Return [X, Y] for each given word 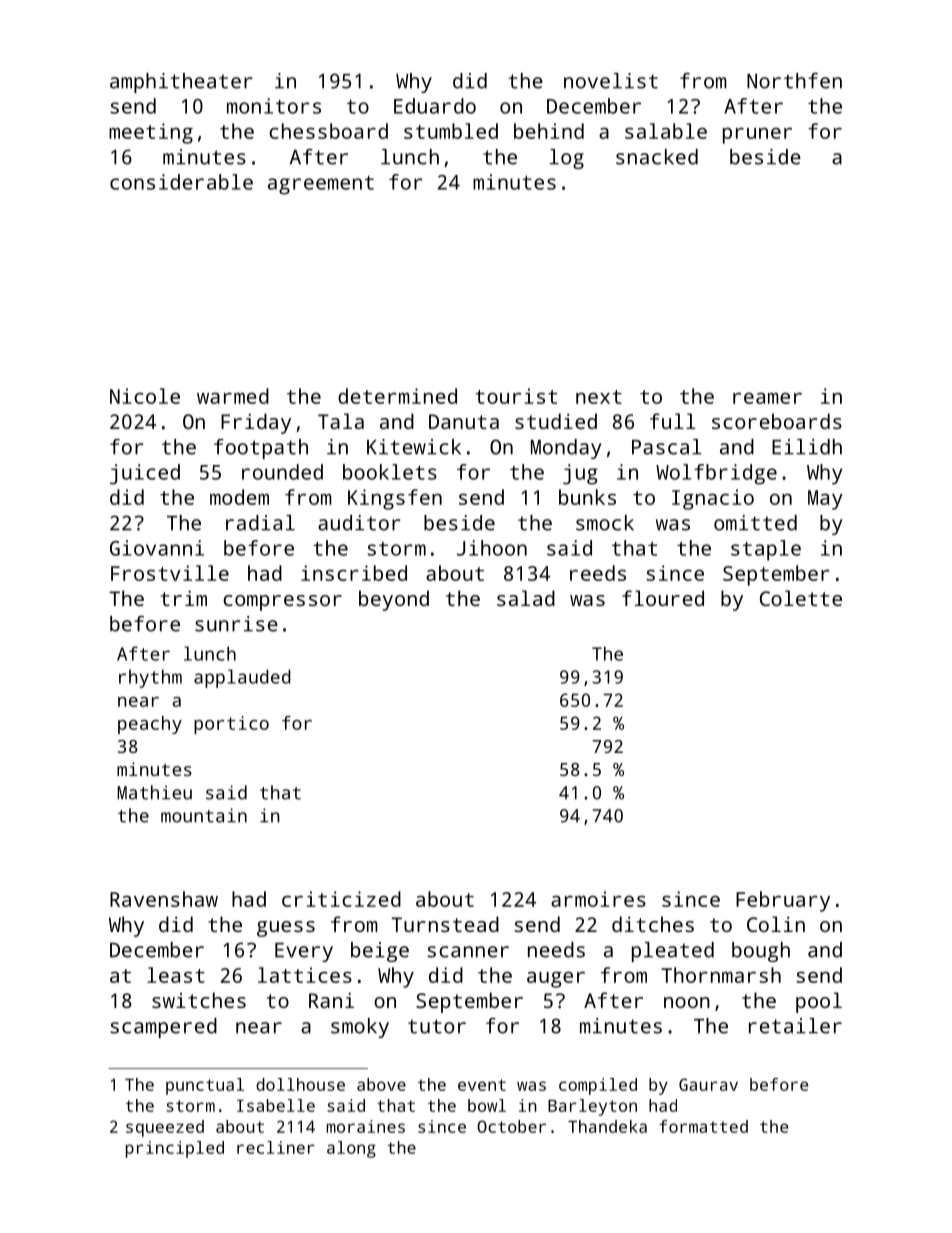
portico [231, 725]
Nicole [145, 396]
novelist [611, 81]
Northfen [794, 81]
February [783, 901]
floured [663, 598]
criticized [341, 899]
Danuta [464, 421]
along [351, 1149]
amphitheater [181, 83]
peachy [150, 725]
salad [526, 598]
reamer [767, 398]
